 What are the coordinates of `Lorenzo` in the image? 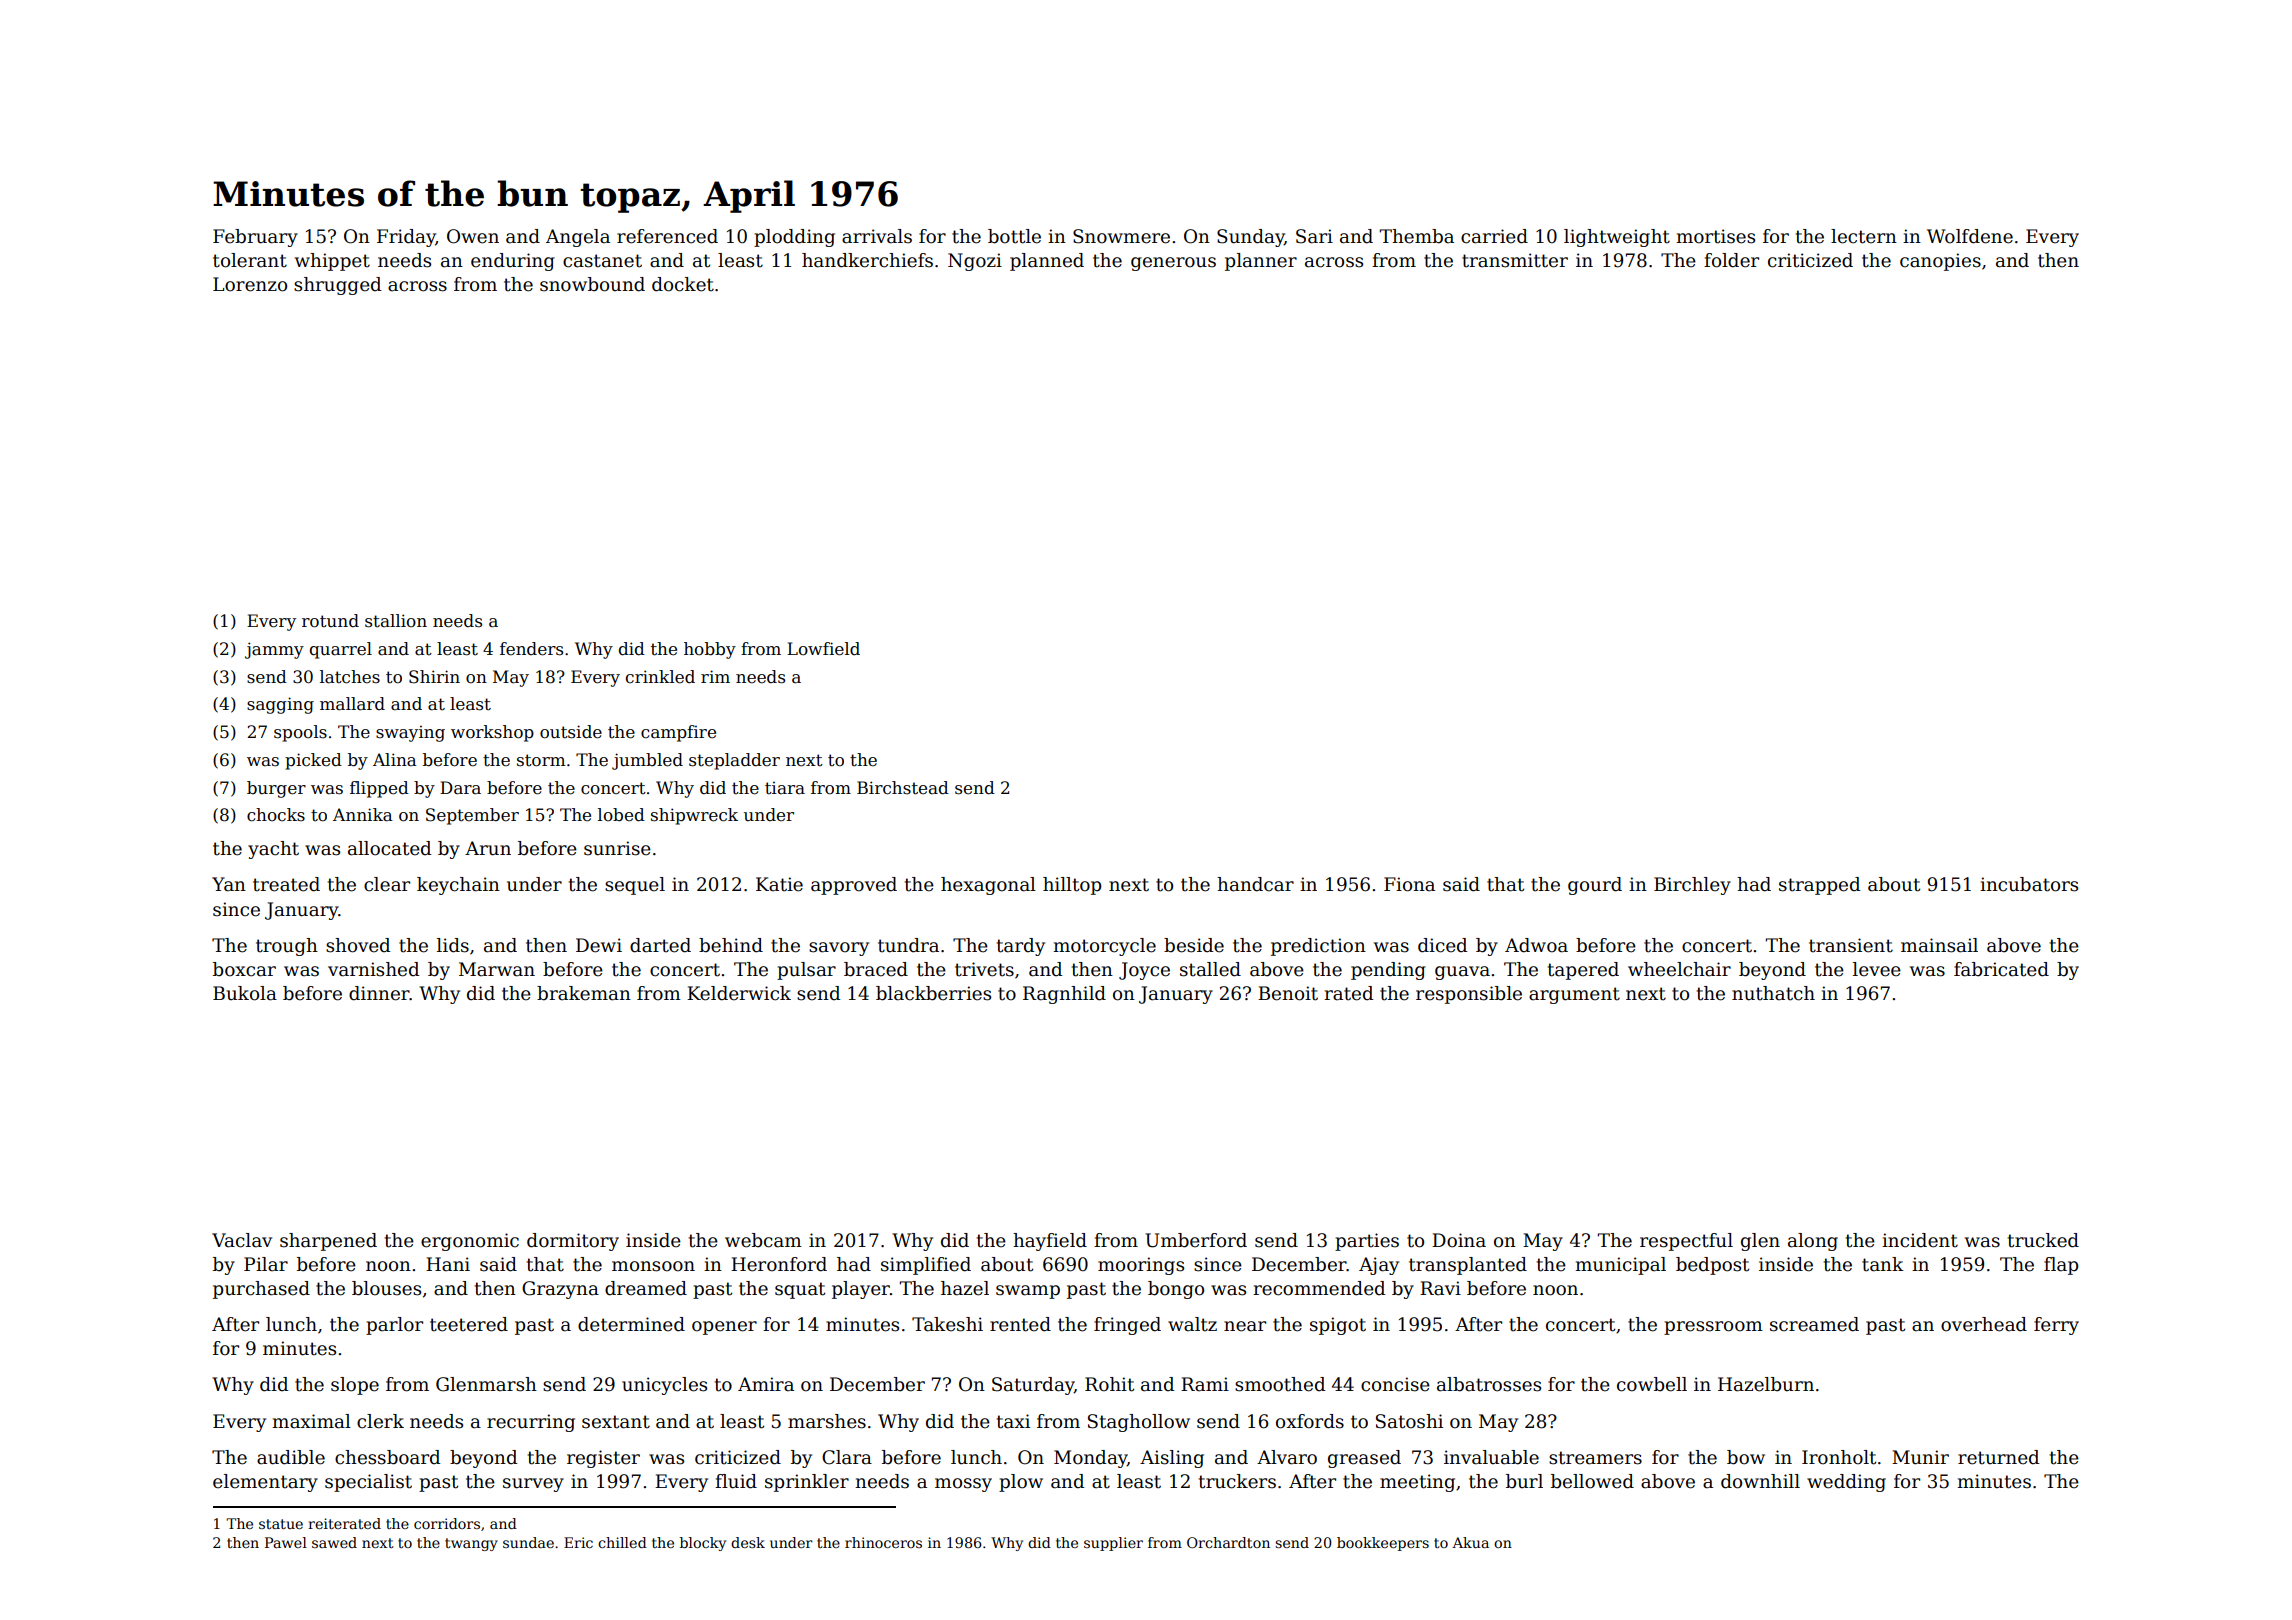 It's located at (250, 284).
